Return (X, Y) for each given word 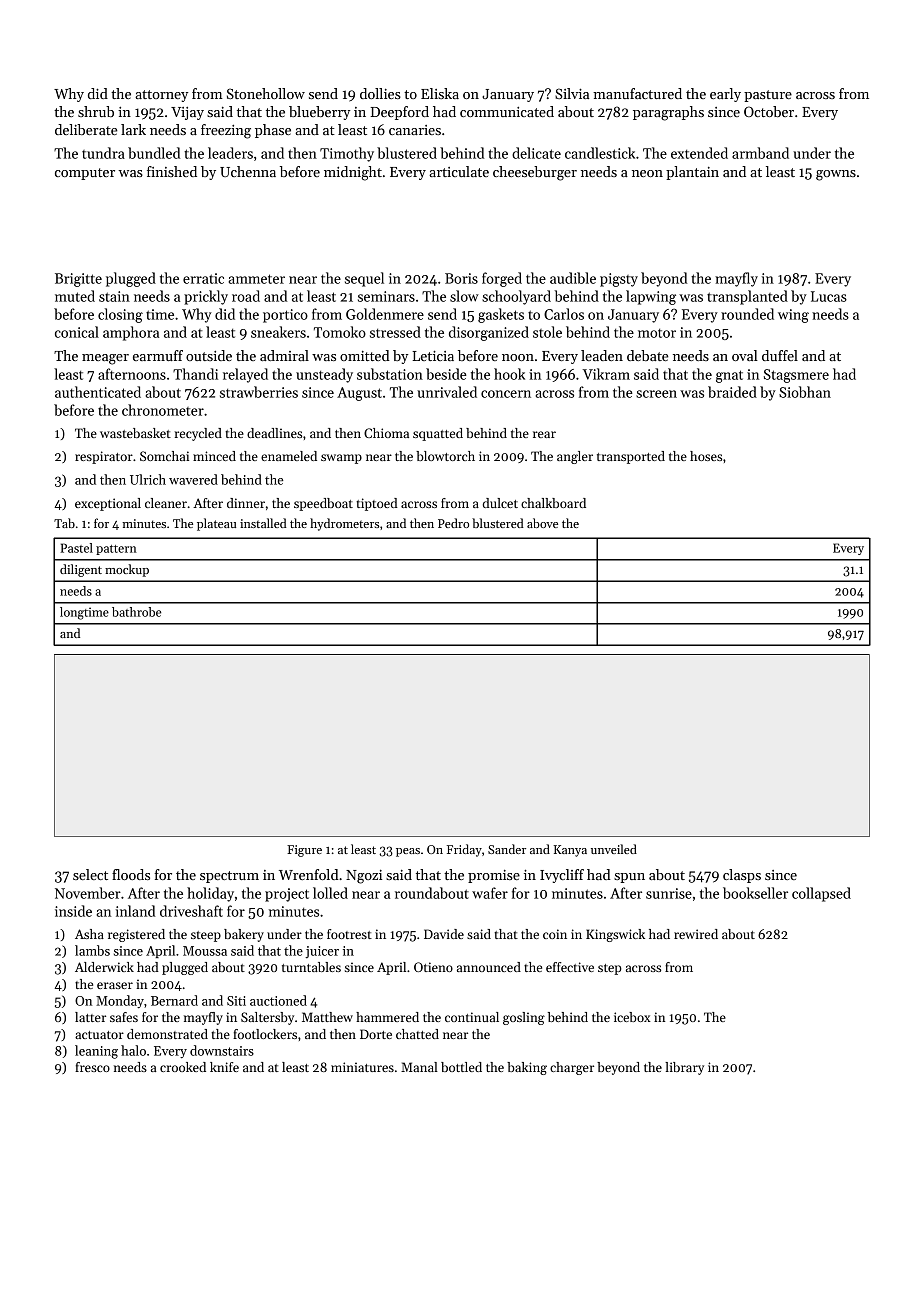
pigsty (619, 280)
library (684, 1068)
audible (573, 278)
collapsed (821, 894)
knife (224, 1067)
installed (263, 523)
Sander (507, 849)
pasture (768, 96)
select (90, 874)
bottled (461, 1067)
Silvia (572, 93)
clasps (742, 876)
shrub (96, 111)
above (542, 523)
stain (114, 296)
